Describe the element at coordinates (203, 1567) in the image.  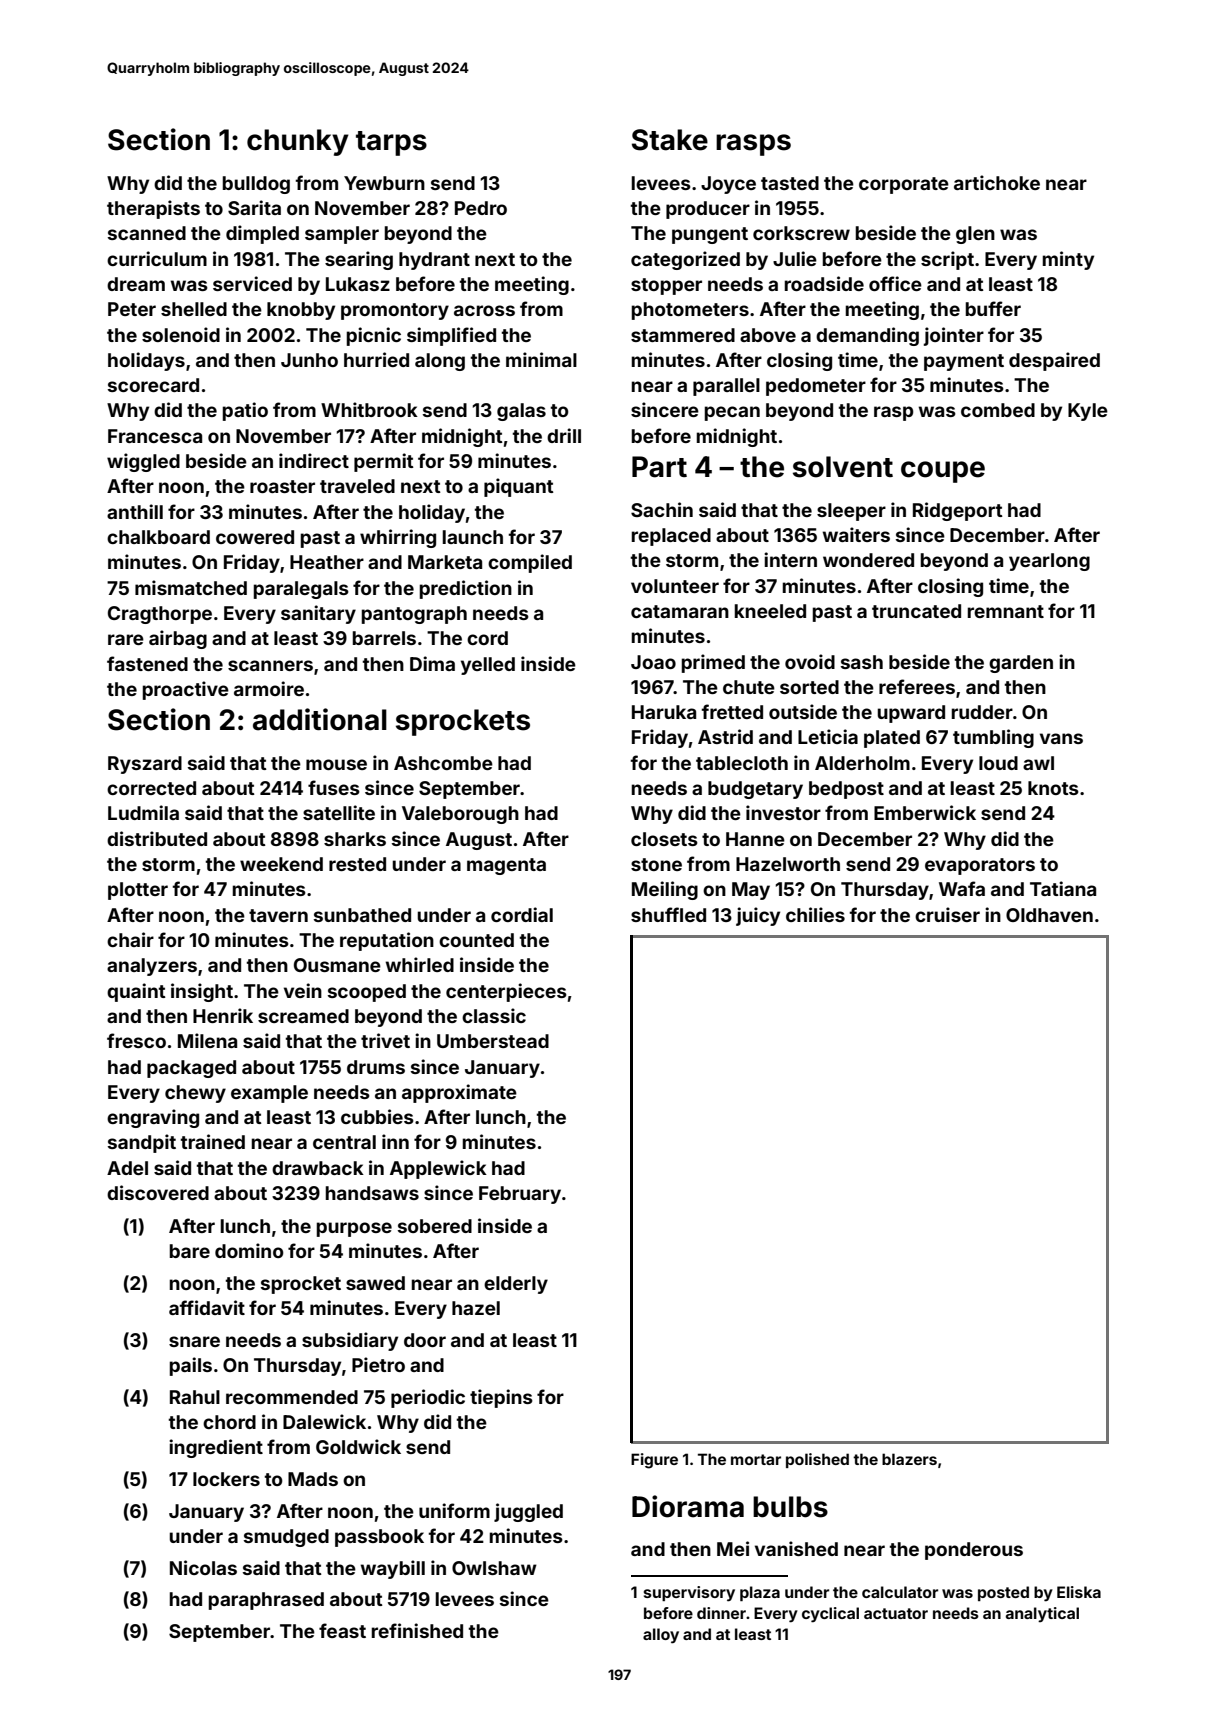
I see `Nicolas` at that location.
